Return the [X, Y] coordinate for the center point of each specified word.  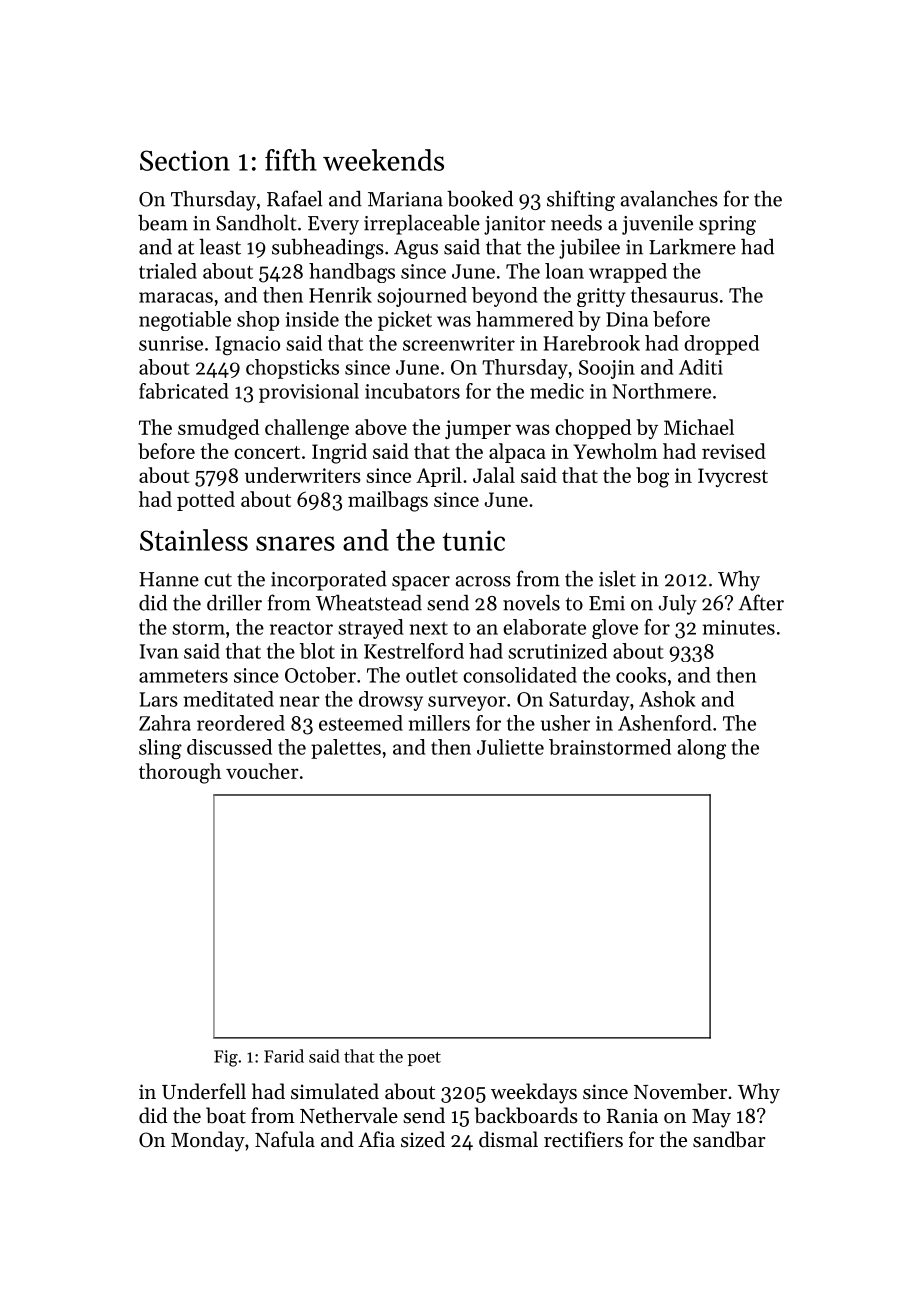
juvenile [657, 225]
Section [185, 160]
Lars [158, 699]
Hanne [169, 579]
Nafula [285, 1139]
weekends [383, 160]
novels [531, 603]
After [761, 602]
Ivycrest [733, 477]
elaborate [544, 627]
